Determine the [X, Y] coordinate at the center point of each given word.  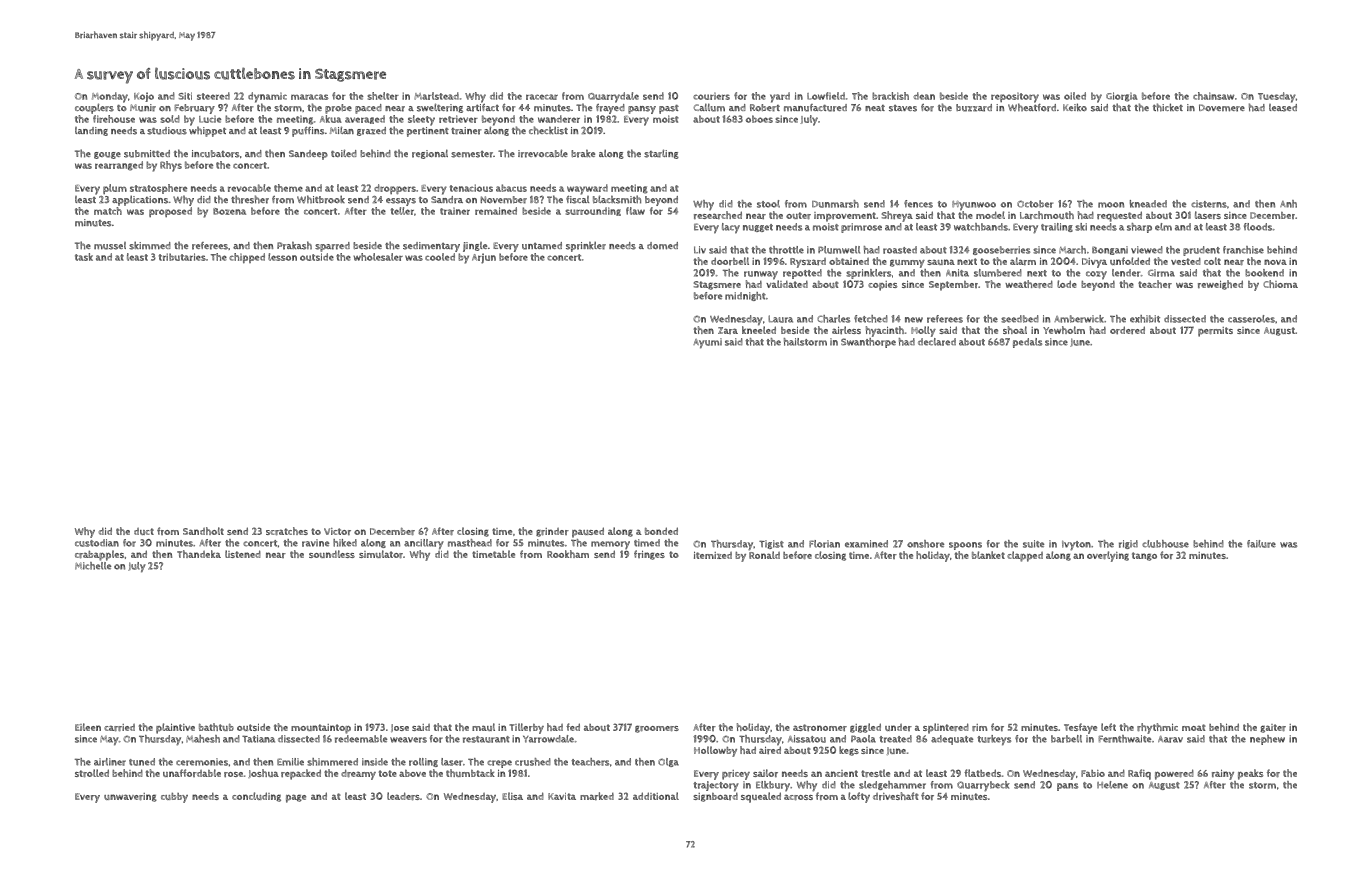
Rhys [171, 166]
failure [1261, 544]
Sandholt [203, 531]
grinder [552, 532]
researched [718, 215]
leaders [403, 796]
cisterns [1209, 204]
